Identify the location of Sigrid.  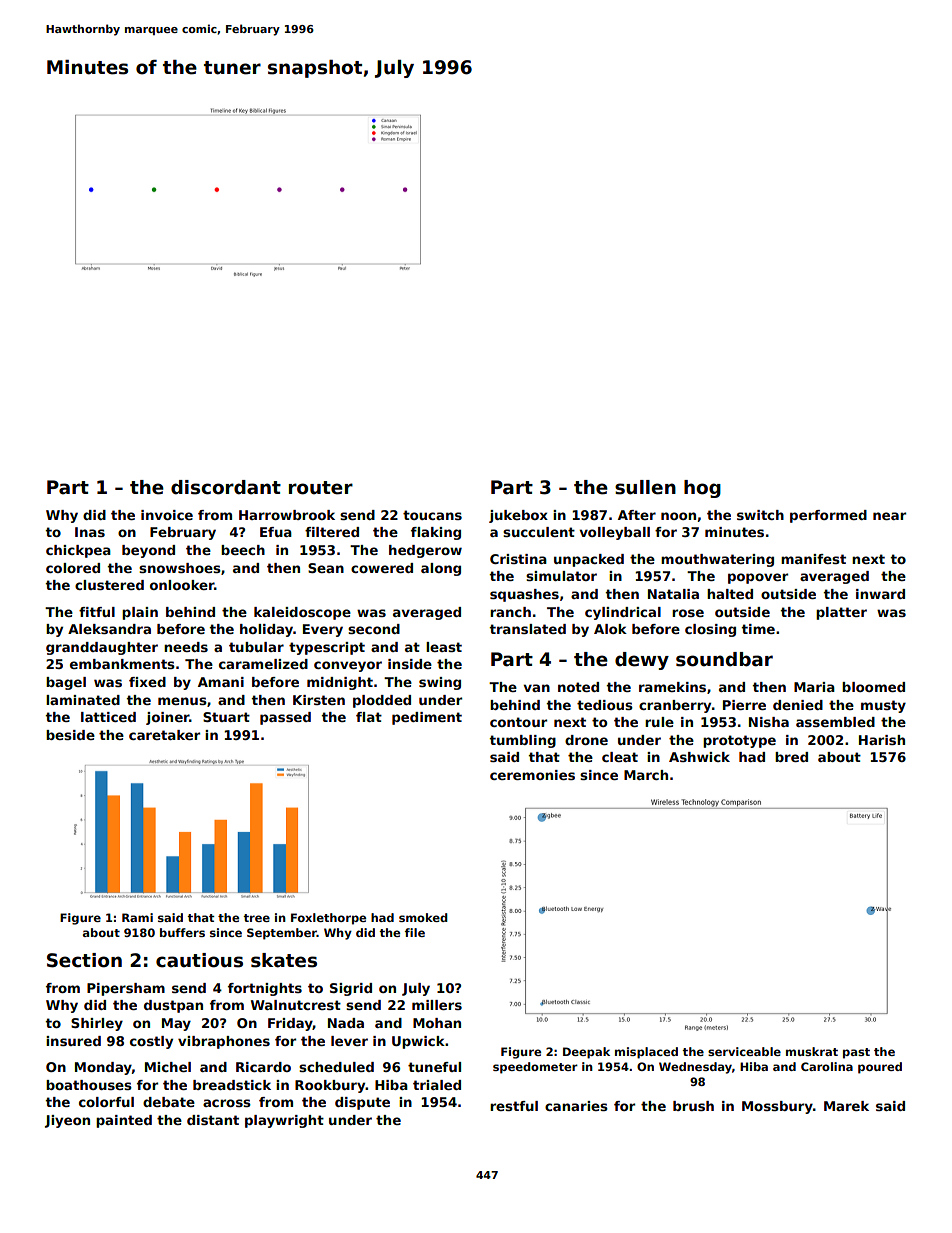
(351, 989).
